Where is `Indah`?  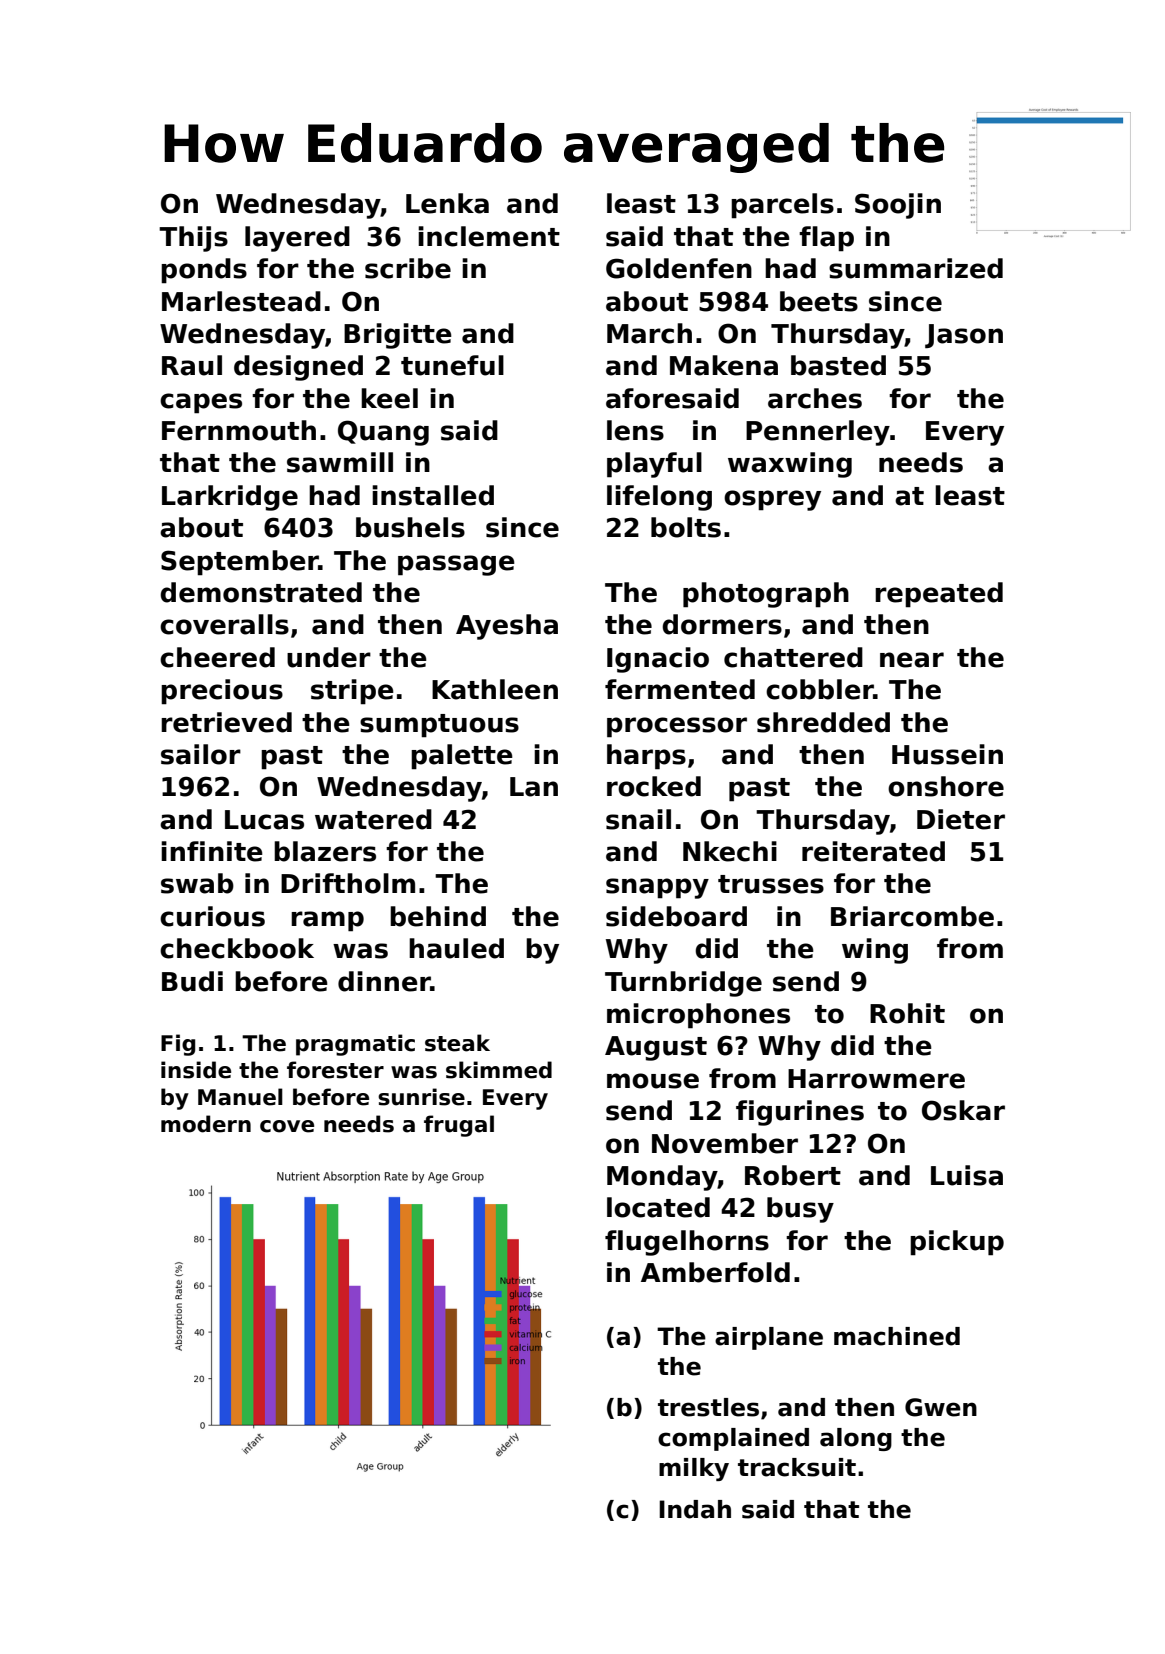 Indah is located at coordinates (695, 1509).
